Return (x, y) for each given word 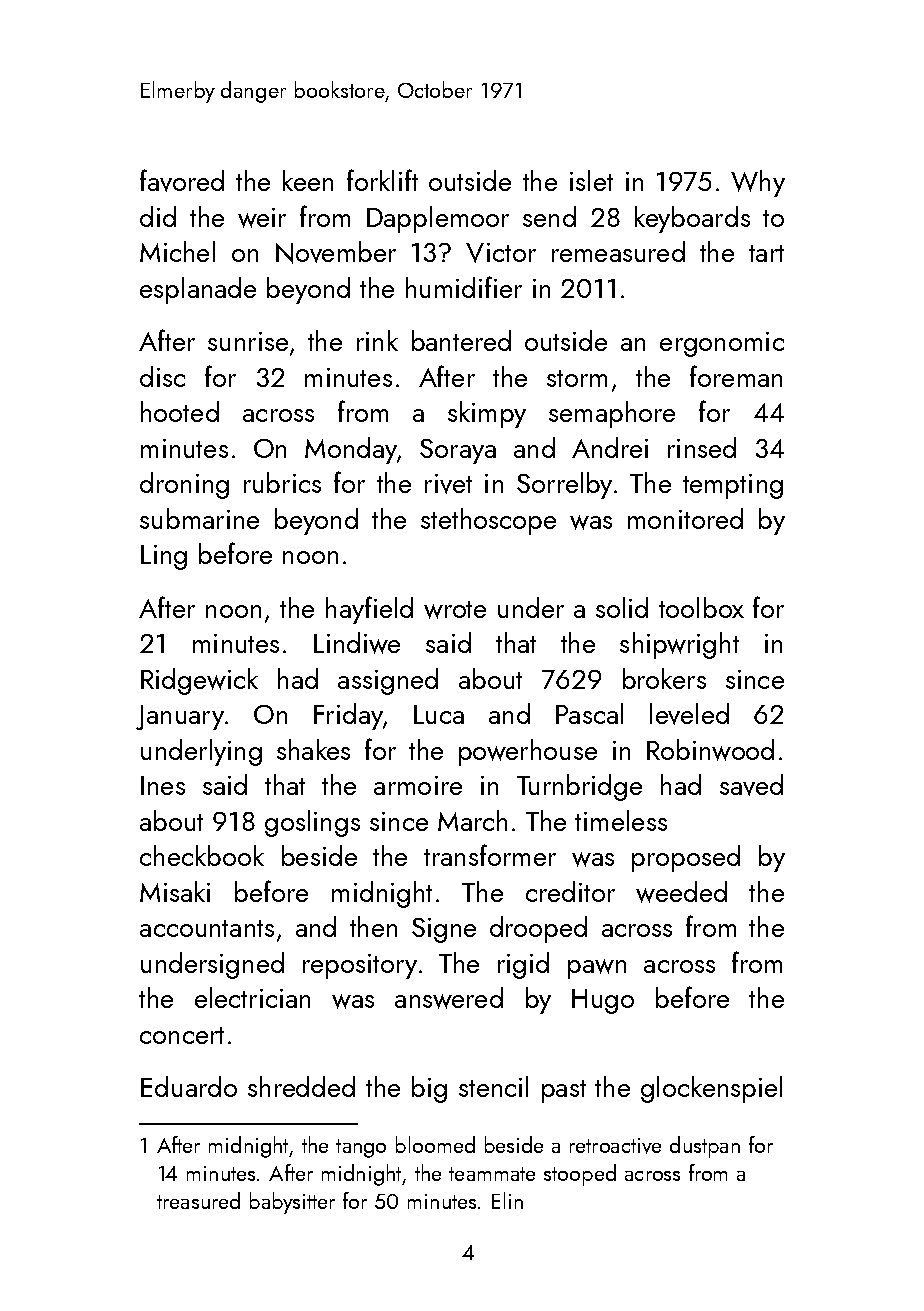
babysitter (292, 1203)
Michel (177, 251)
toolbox (701, 607)
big (429, 1089)
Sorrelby (564, 485)
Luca (439, 714)
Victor (501, 253)
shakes (313, 749)
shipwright (679, 645)
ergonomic (722, 344)
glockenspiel (711, 1089)
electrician (252, 997)
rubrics (282, 482)
